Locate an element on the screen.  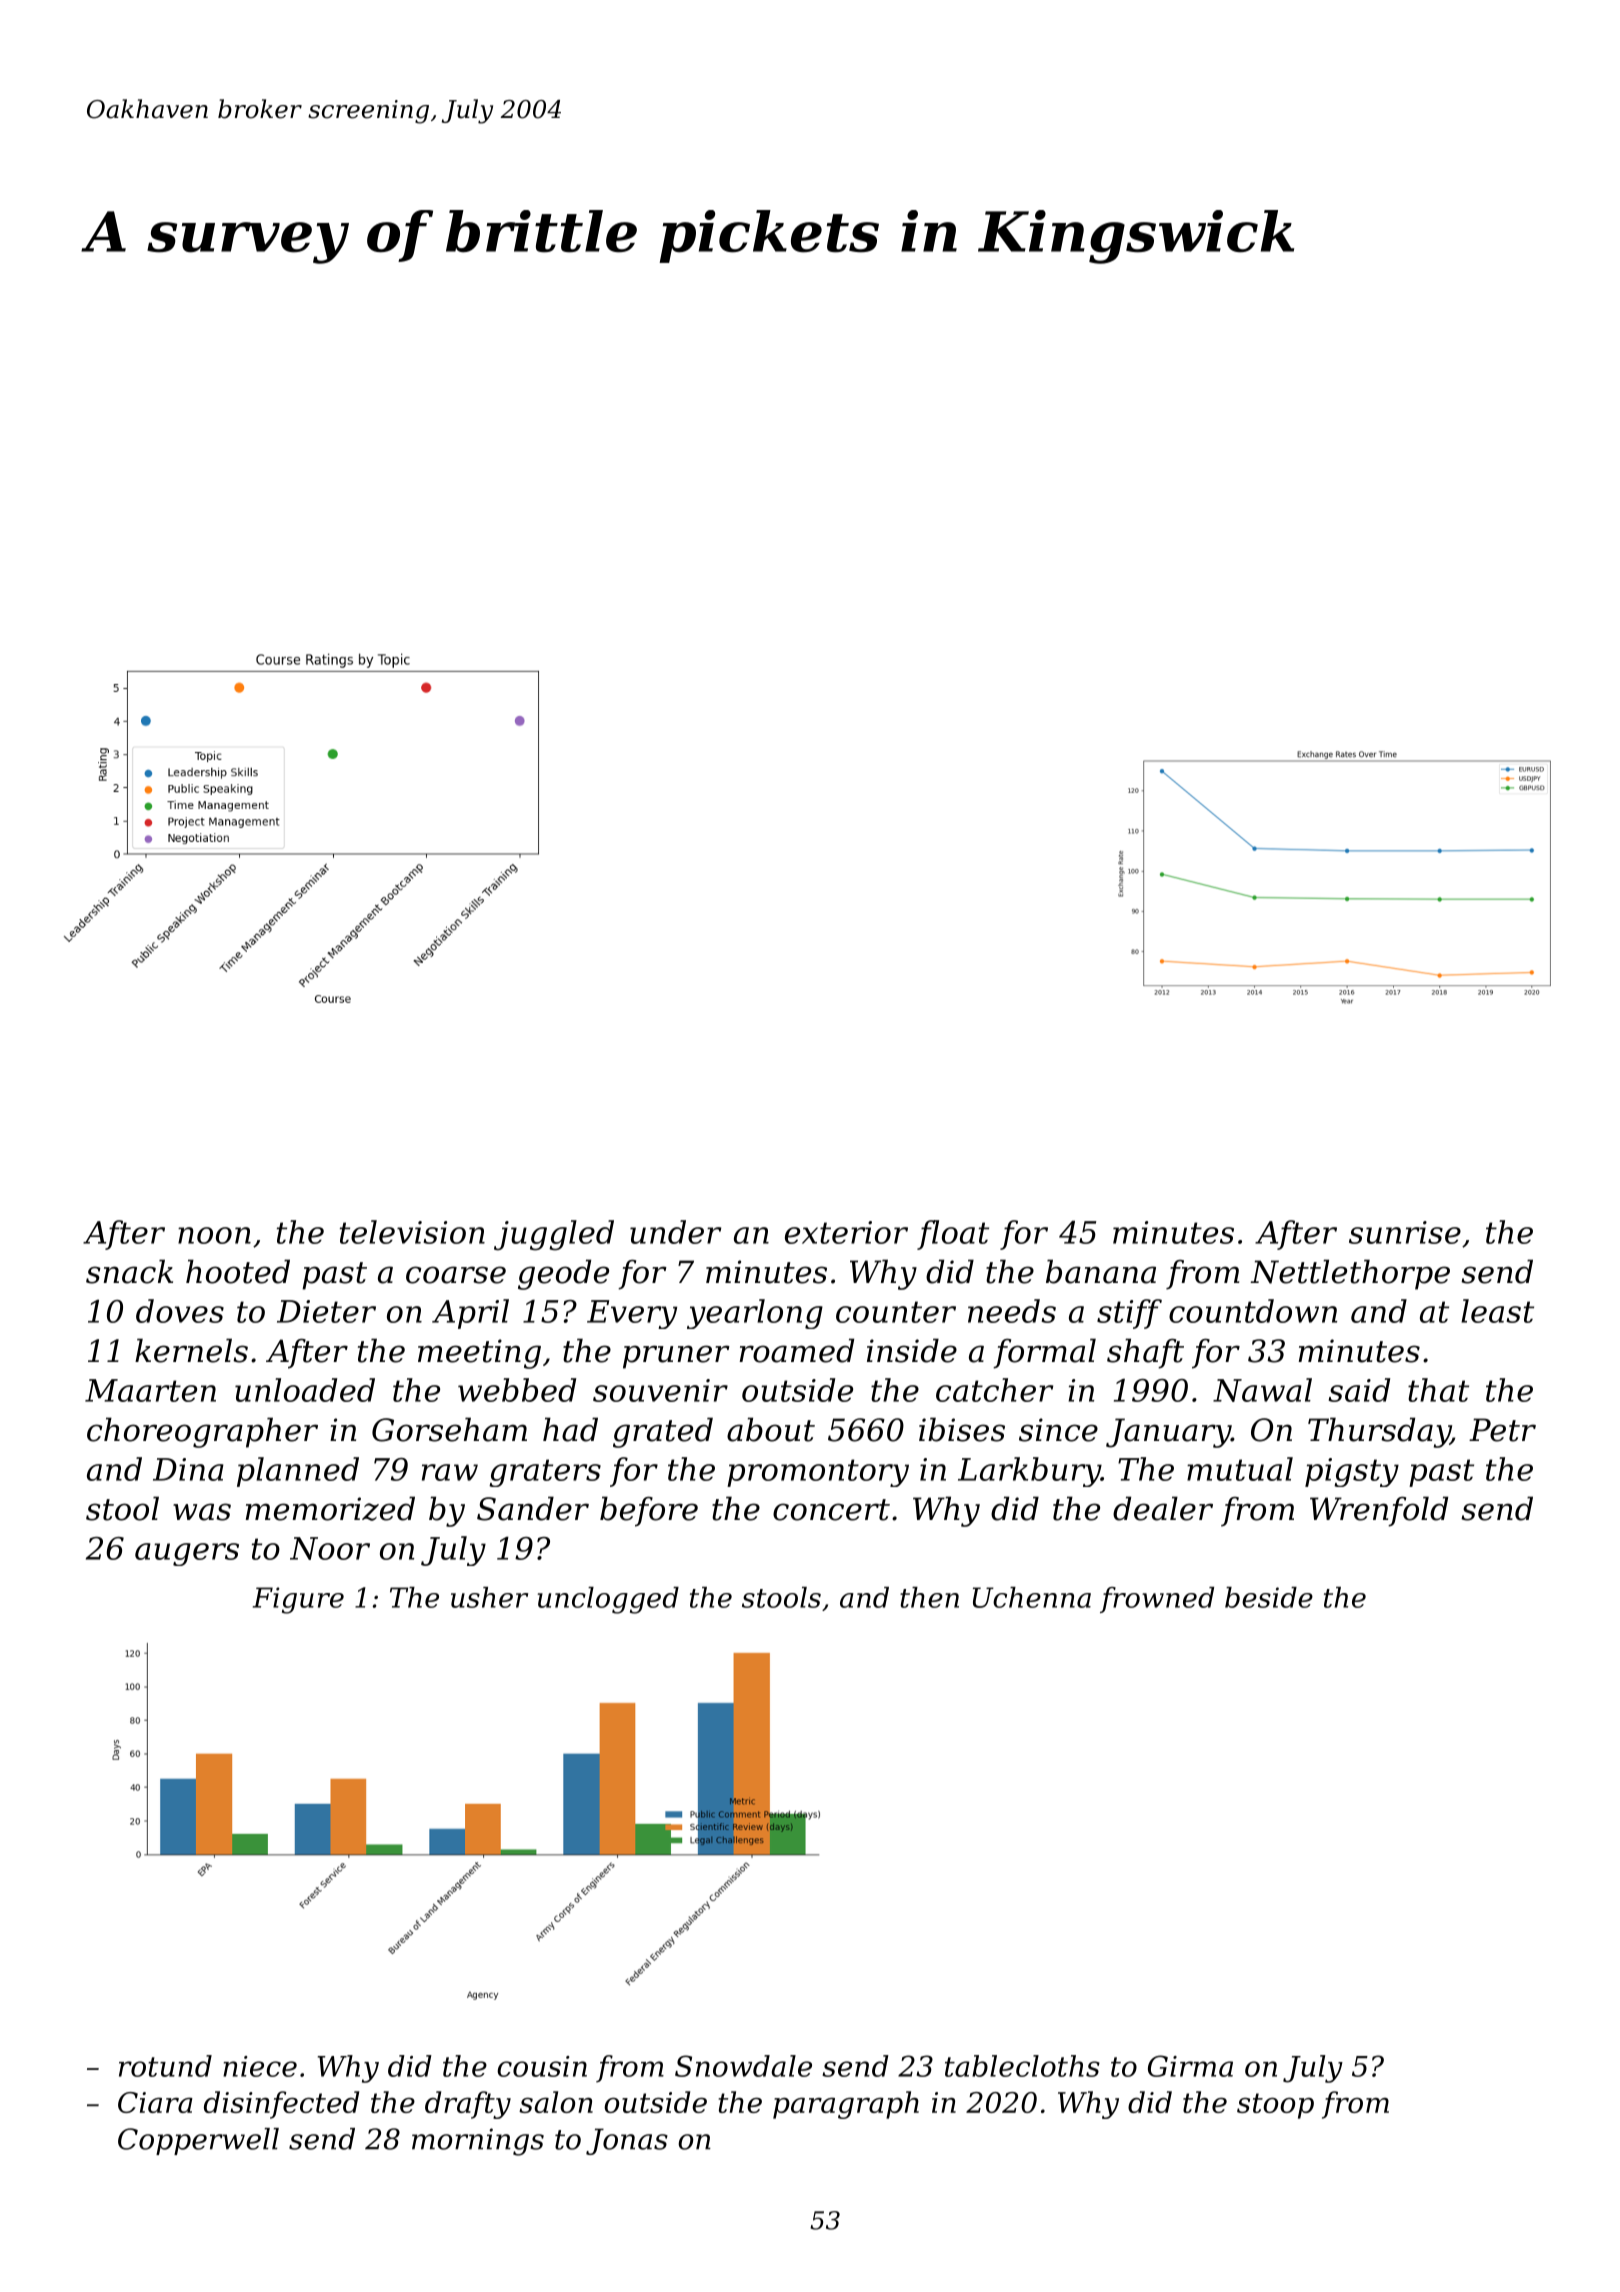
tablecloths is located at coordinates (1022, 2066).
